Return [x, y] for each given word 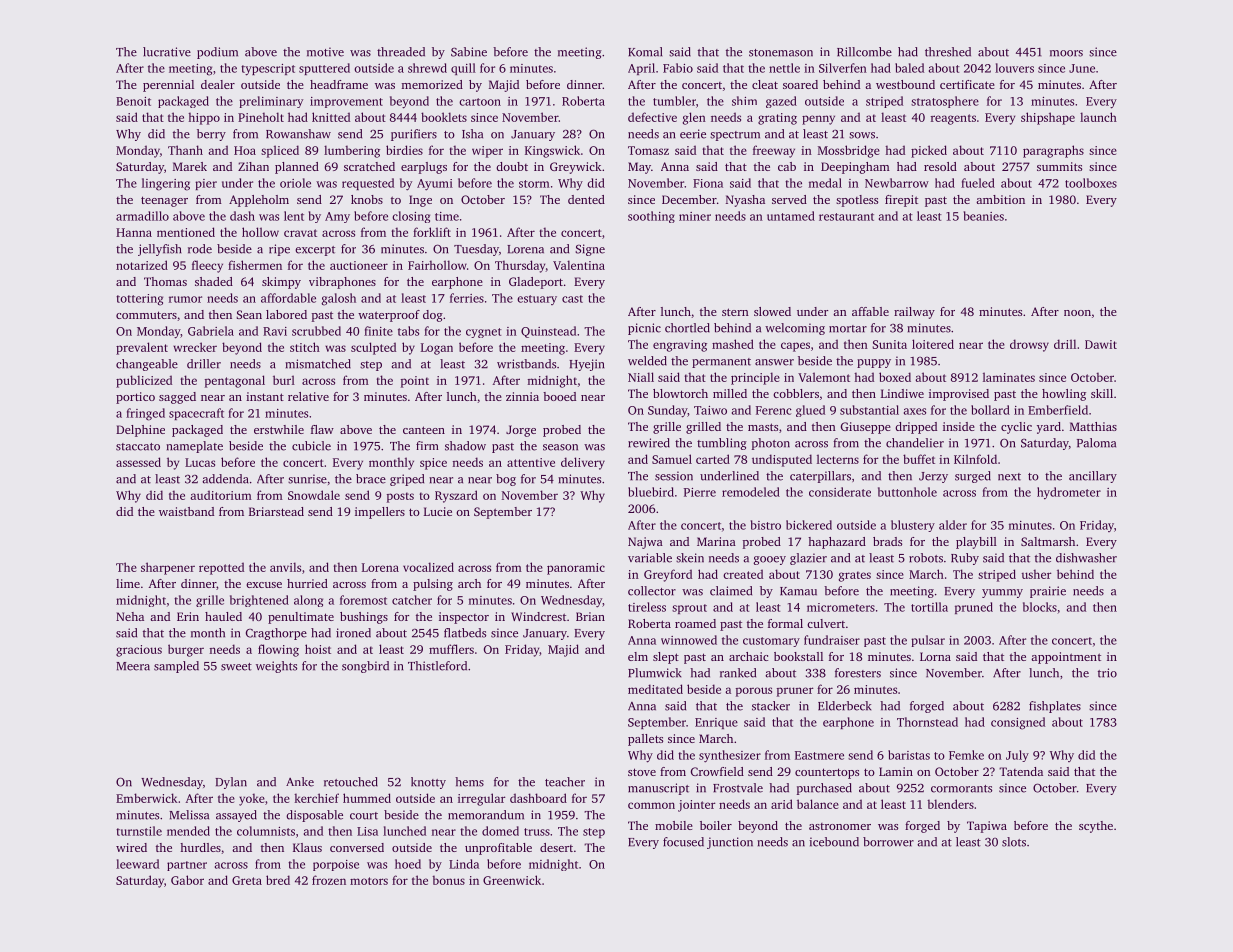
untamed [791, 216]
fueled [978, 183]
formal [785, 623]
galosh [338, 299]
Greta [247, 880]
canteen [424, 430]
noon [1077, 313]
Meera [133, 666]
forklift [432, 232]
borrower [888, 842]
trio [1107, 673]
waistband [186, 511]
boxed [895, 377]
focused [683, 842]
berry [211, 135]
